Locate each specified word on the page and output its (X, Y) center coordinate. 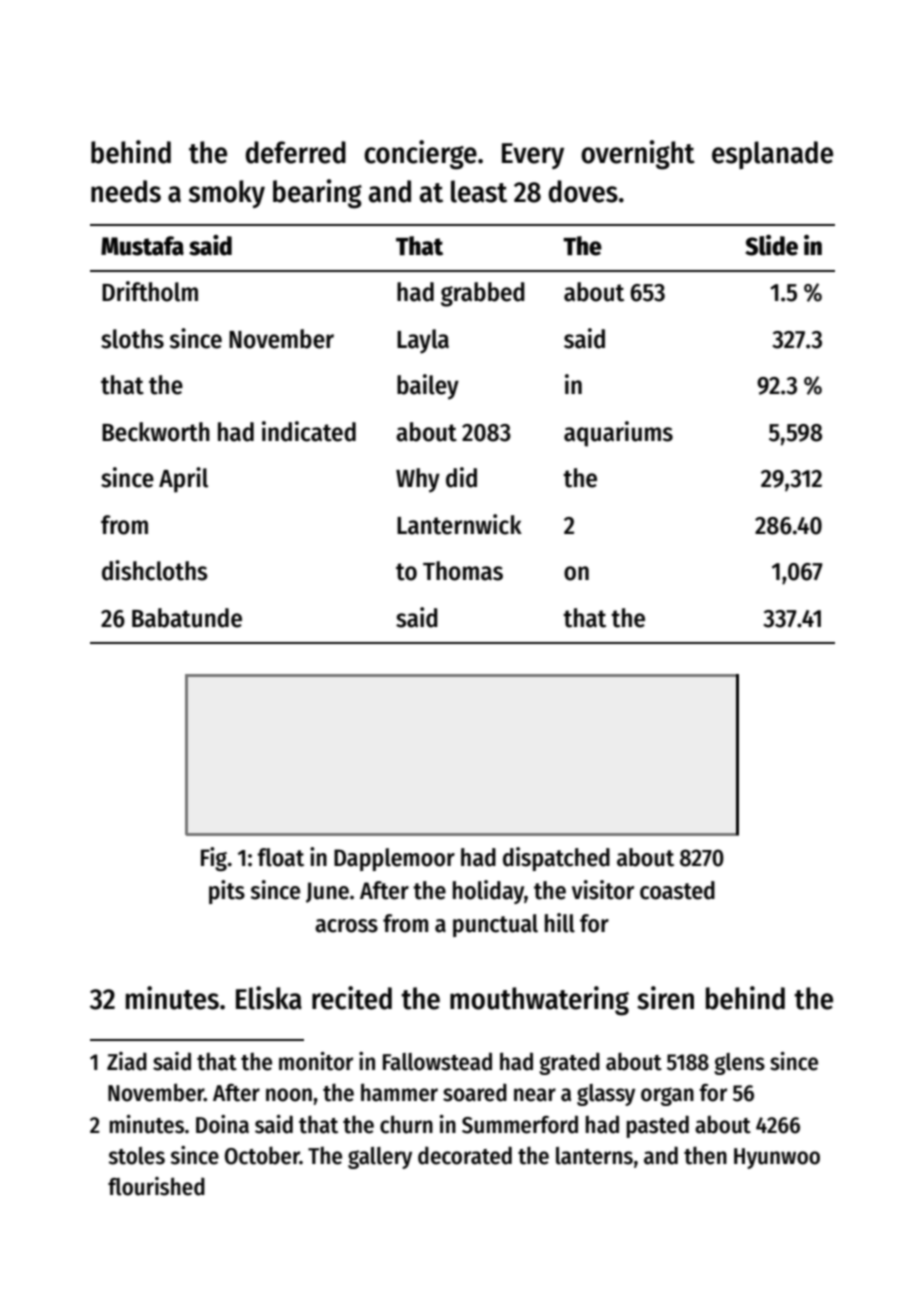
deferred (295, 152)
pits (227, 892)
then (705, 1155)
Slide (771, 245)
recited (352, 998)
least (479, 191)
